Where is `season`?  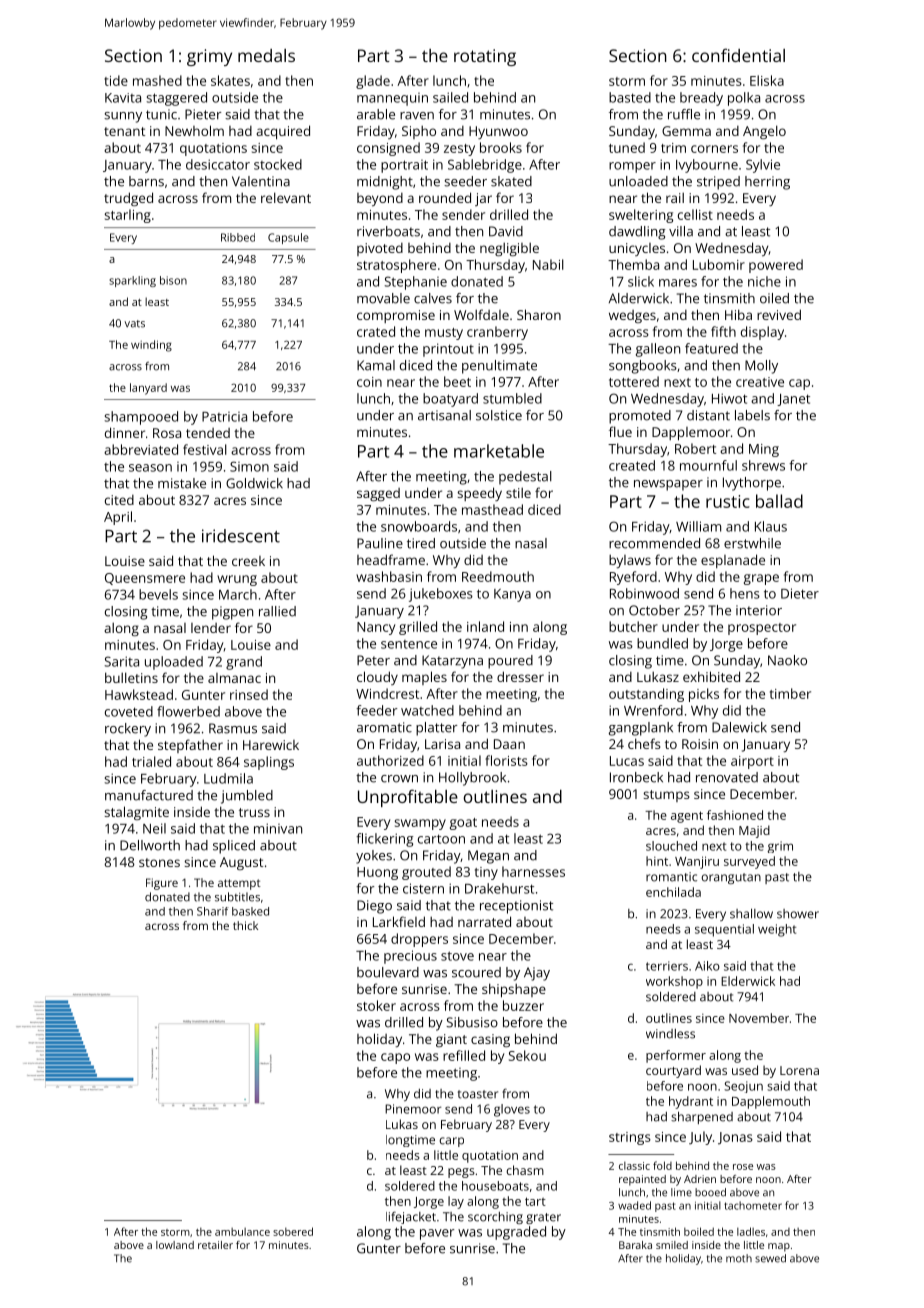
season is located at coordinates (150, 468).
